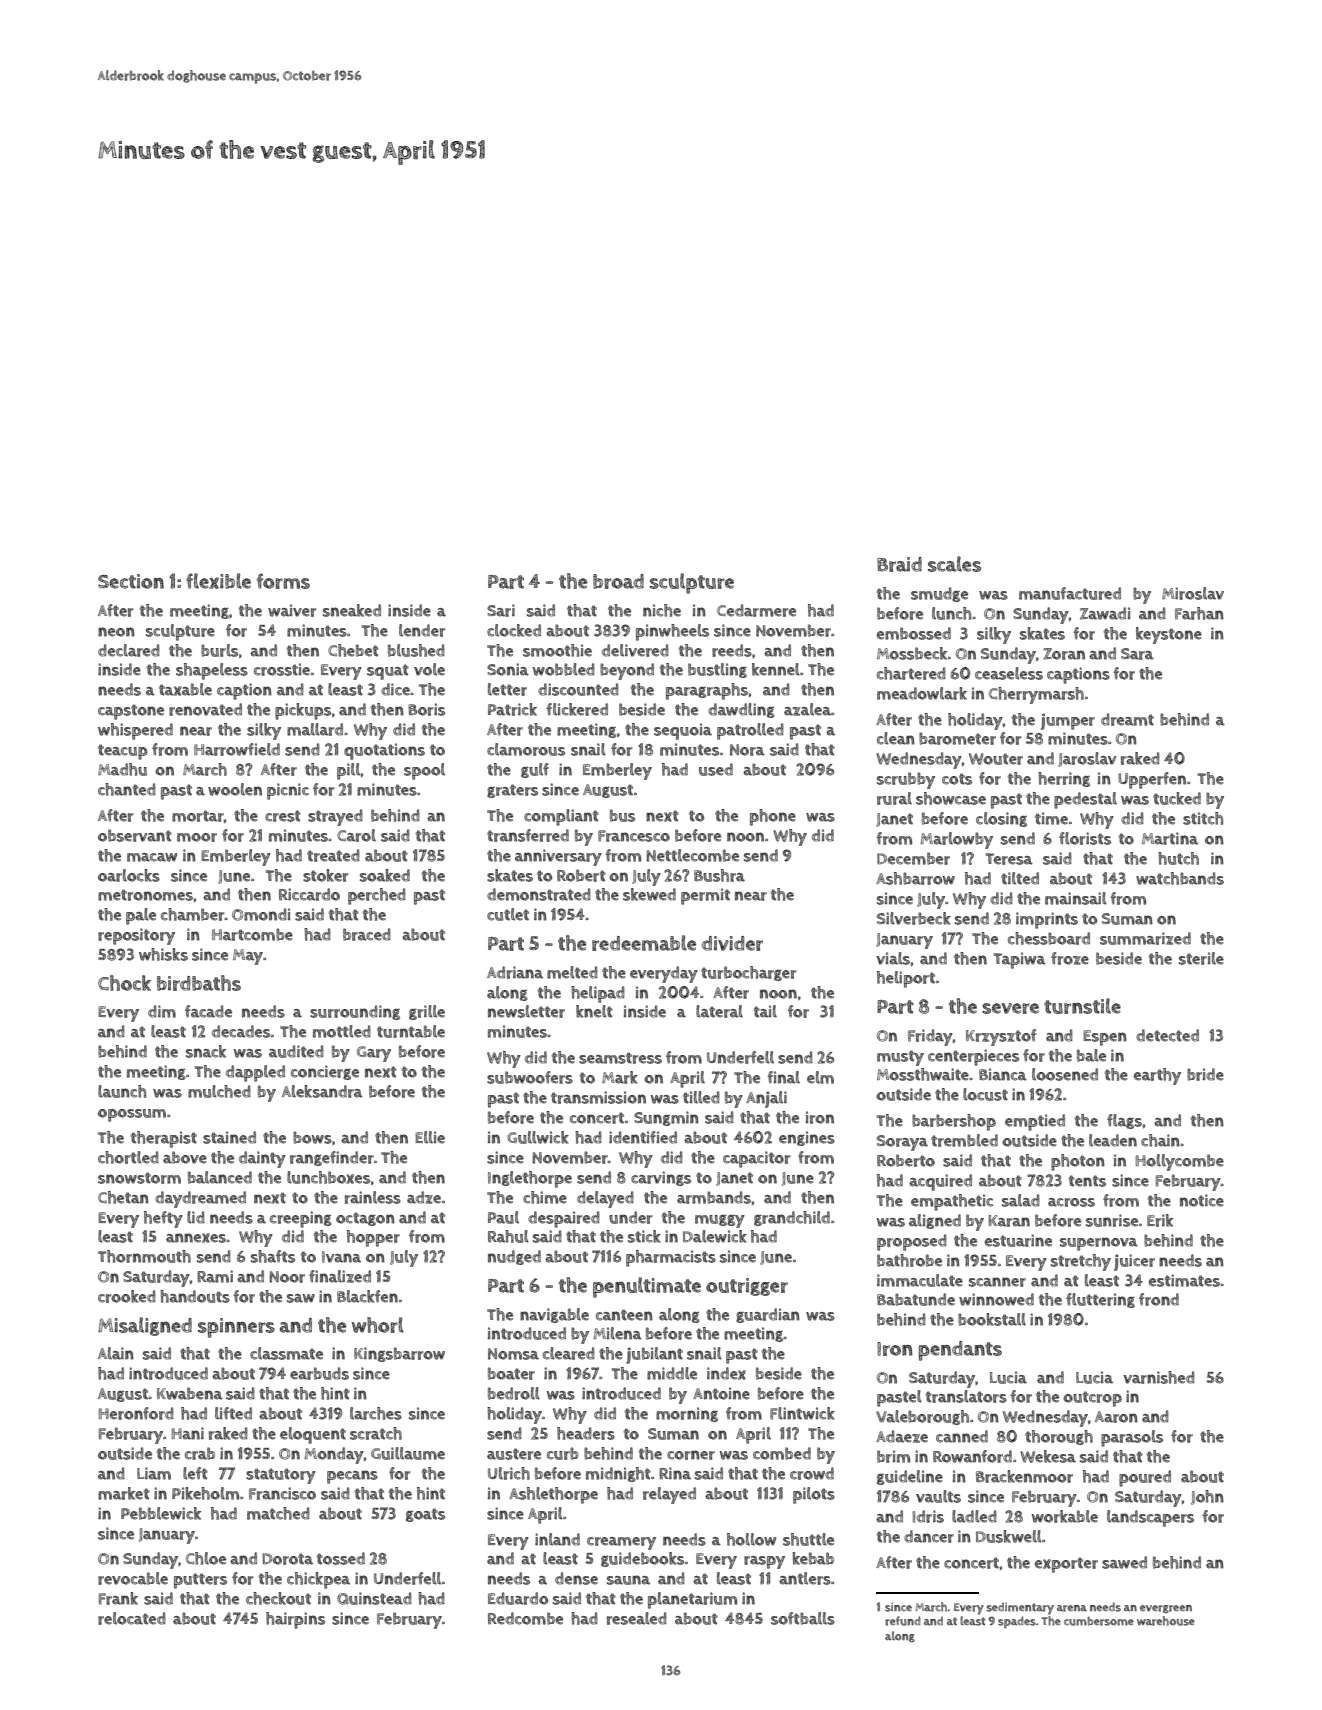 Image resolution: width=1322 pixels, height=1710 pixels. What do you see at coordinates (939, 594) in the screenshot?
I see `smudge` at bounding box center [939, 594].
